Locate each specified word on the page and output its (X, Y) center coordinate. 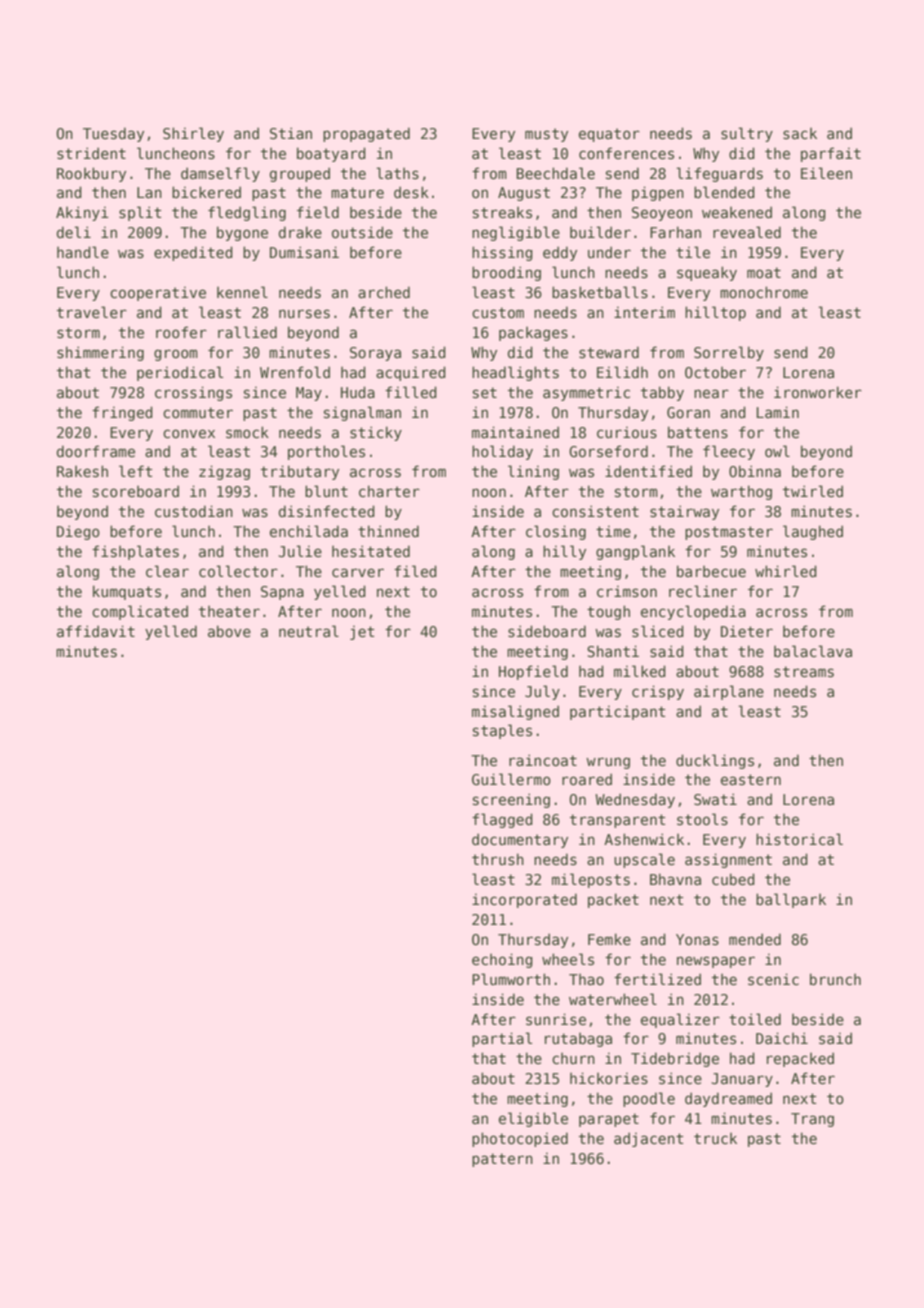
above (229, 631)
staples (502, 731)
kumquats (127, 592)
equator (609, 135)
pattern (502, 1160)
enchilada (309, 531)
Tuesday (113, 134)
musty (546, 135)
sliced (658, 631)
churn (573, 1058)
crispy (658, 692)
